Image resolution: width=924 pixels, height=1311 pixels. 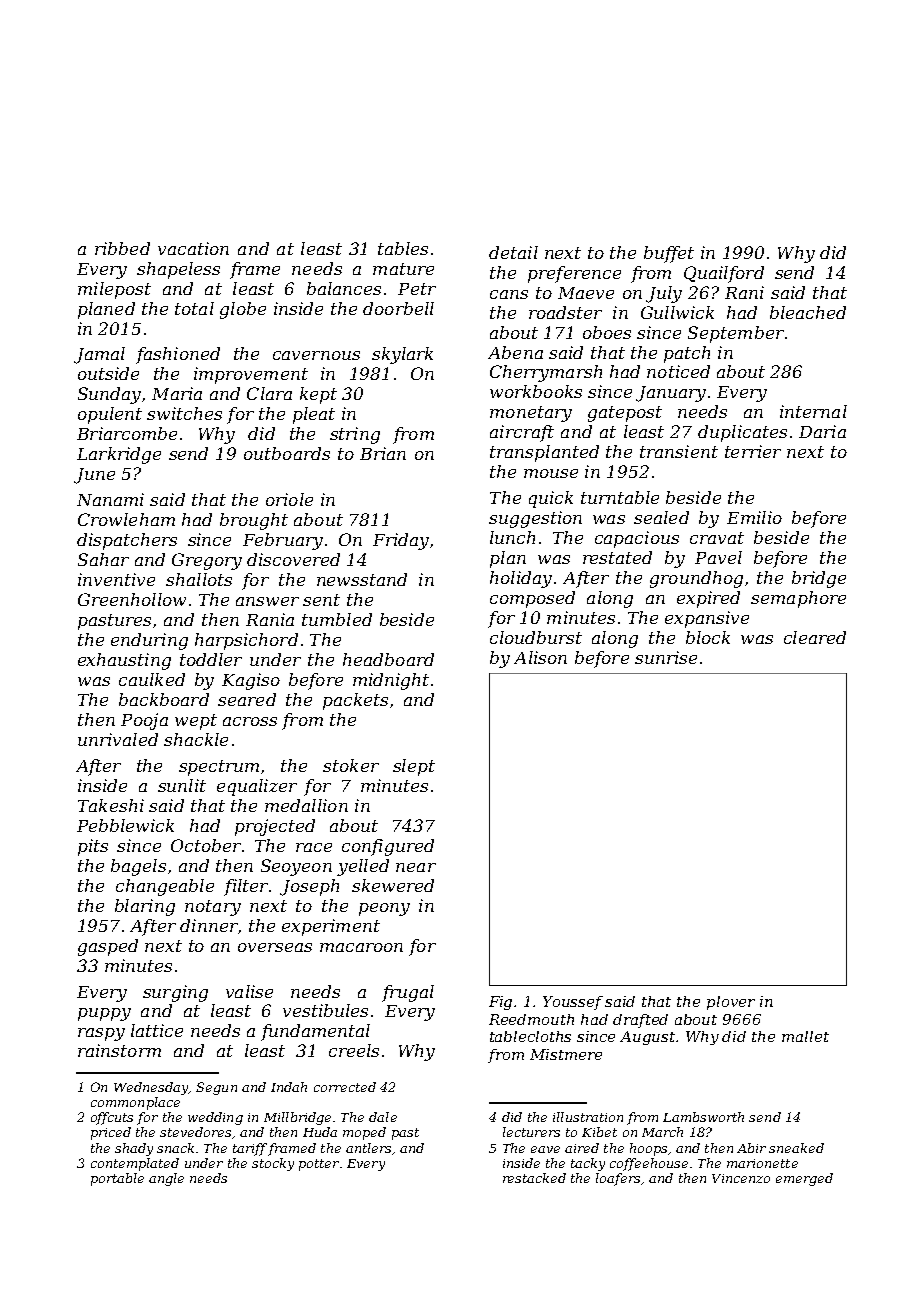 What do you see at coordinates (813, 411) in the screenshot?
I see `internal` at bounding box center [813, 411].
